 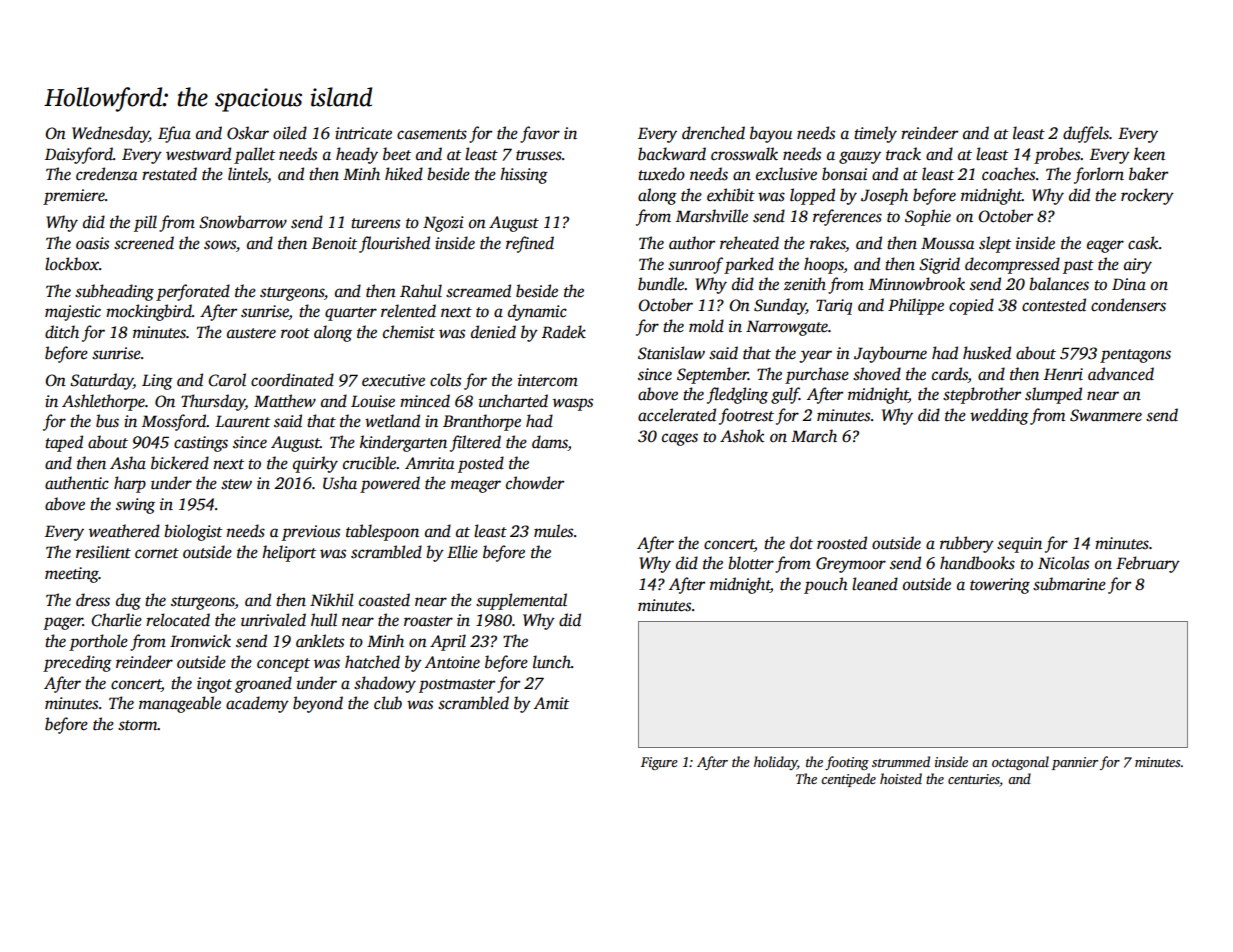 What do you see at coordinates (967, 544) in the document?
I see `rubbery` at bounding box center [967, 544].
